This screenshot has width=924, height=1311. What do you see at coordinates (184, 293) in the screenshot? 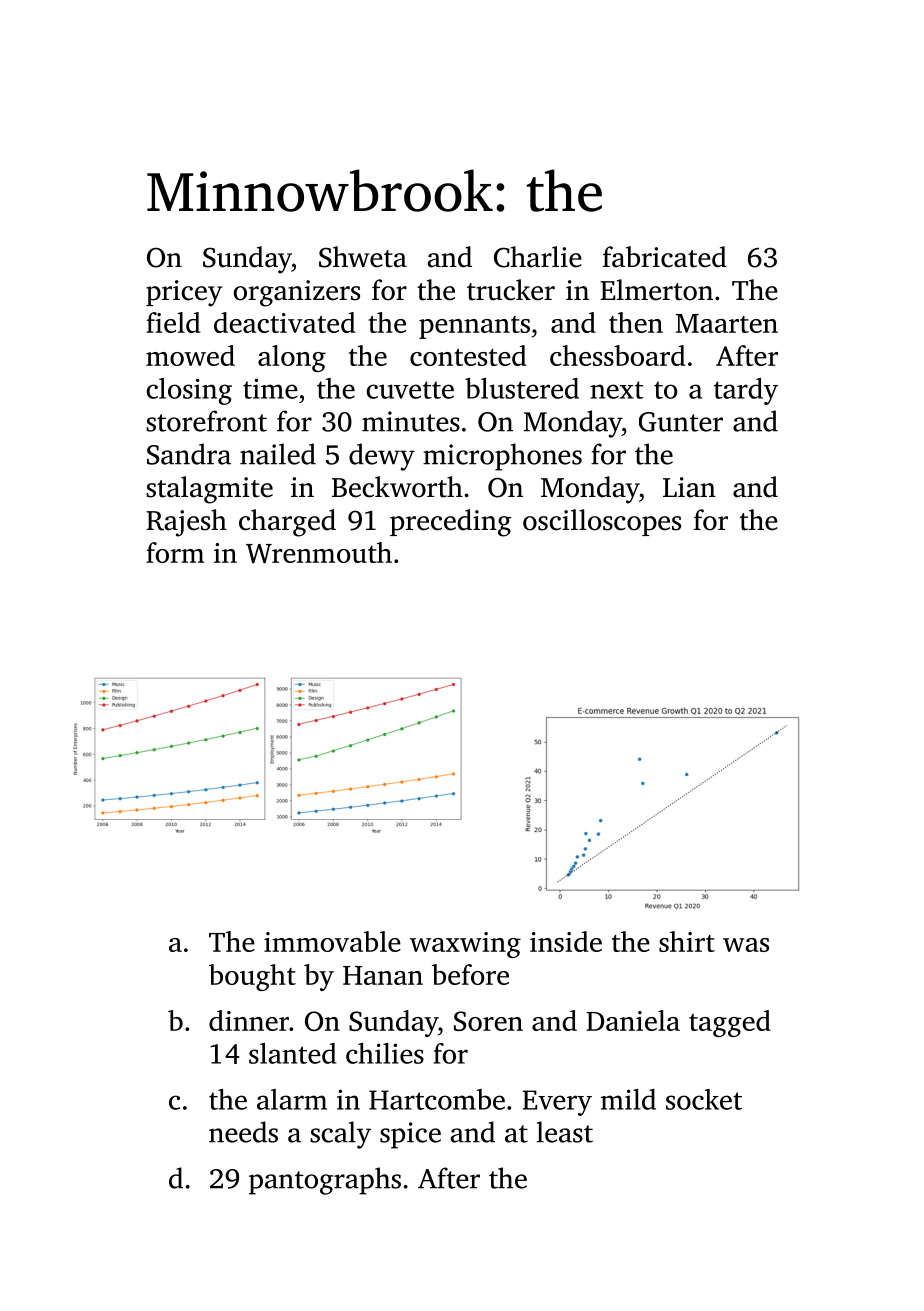
I see `pricey` at bounding box center [184, 293].
